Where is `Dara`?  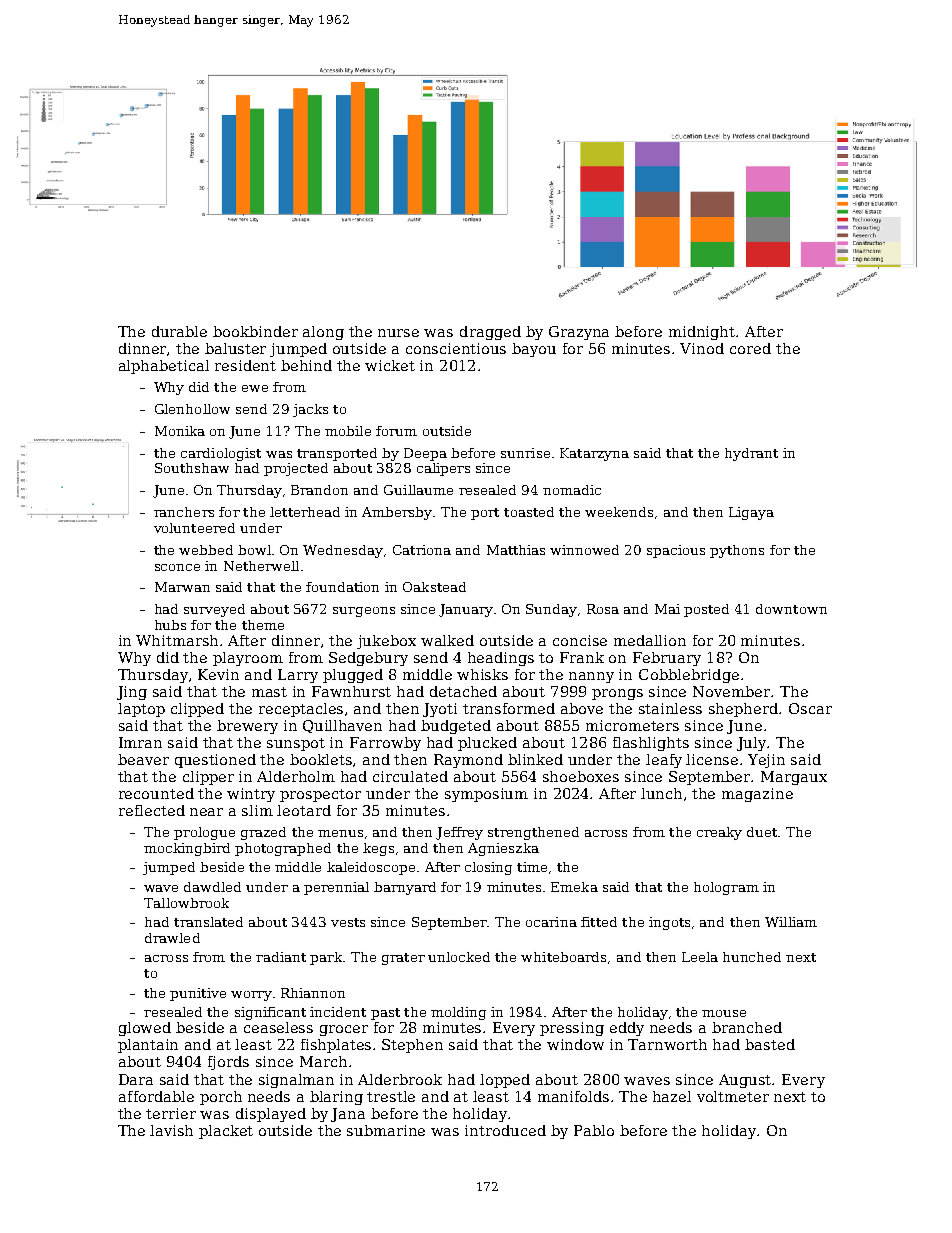 Dara is located at coordinates (136, 1079).
